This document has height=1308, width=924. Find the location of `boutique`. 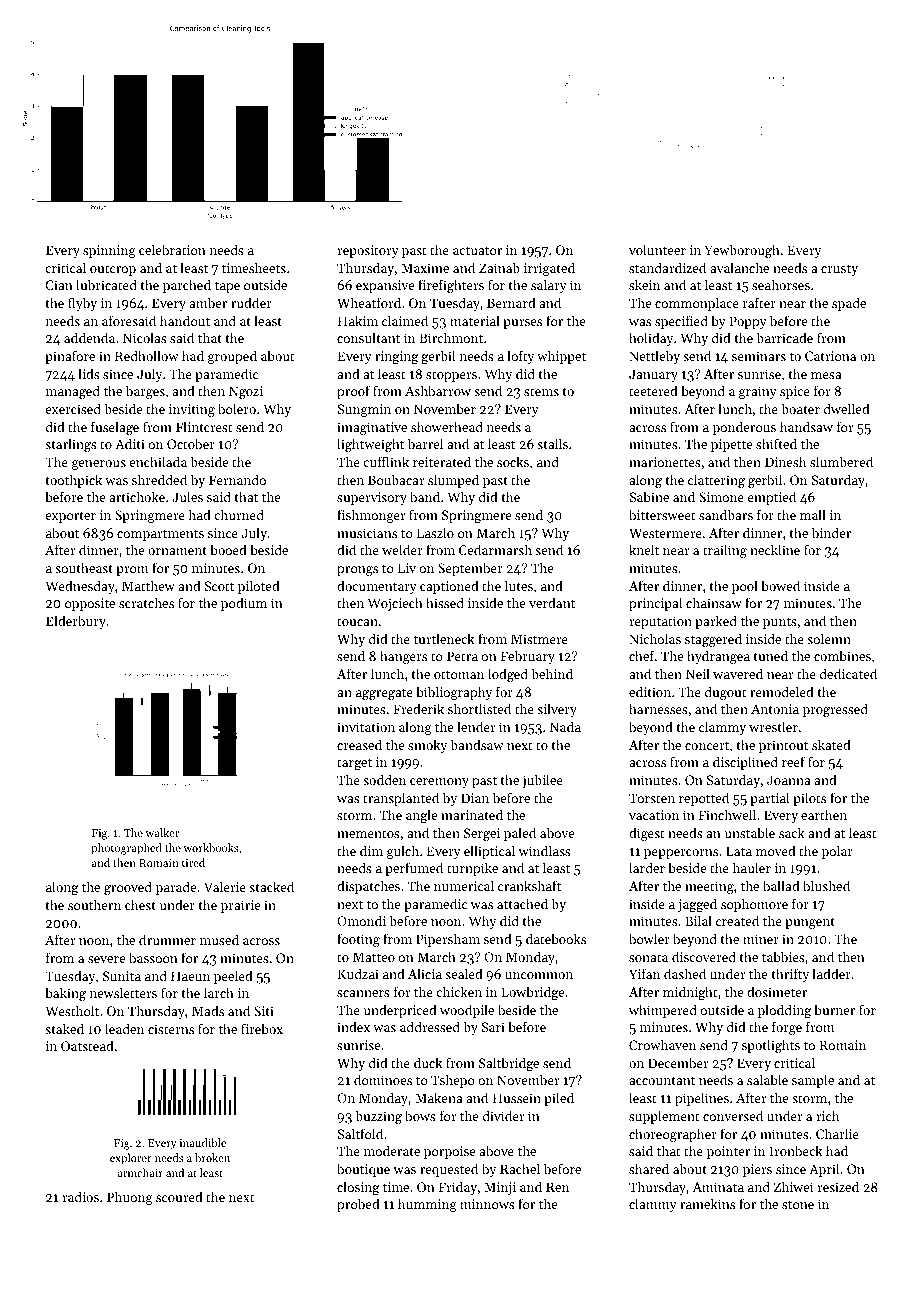

boutique is located at coordinates (363, 1170).
